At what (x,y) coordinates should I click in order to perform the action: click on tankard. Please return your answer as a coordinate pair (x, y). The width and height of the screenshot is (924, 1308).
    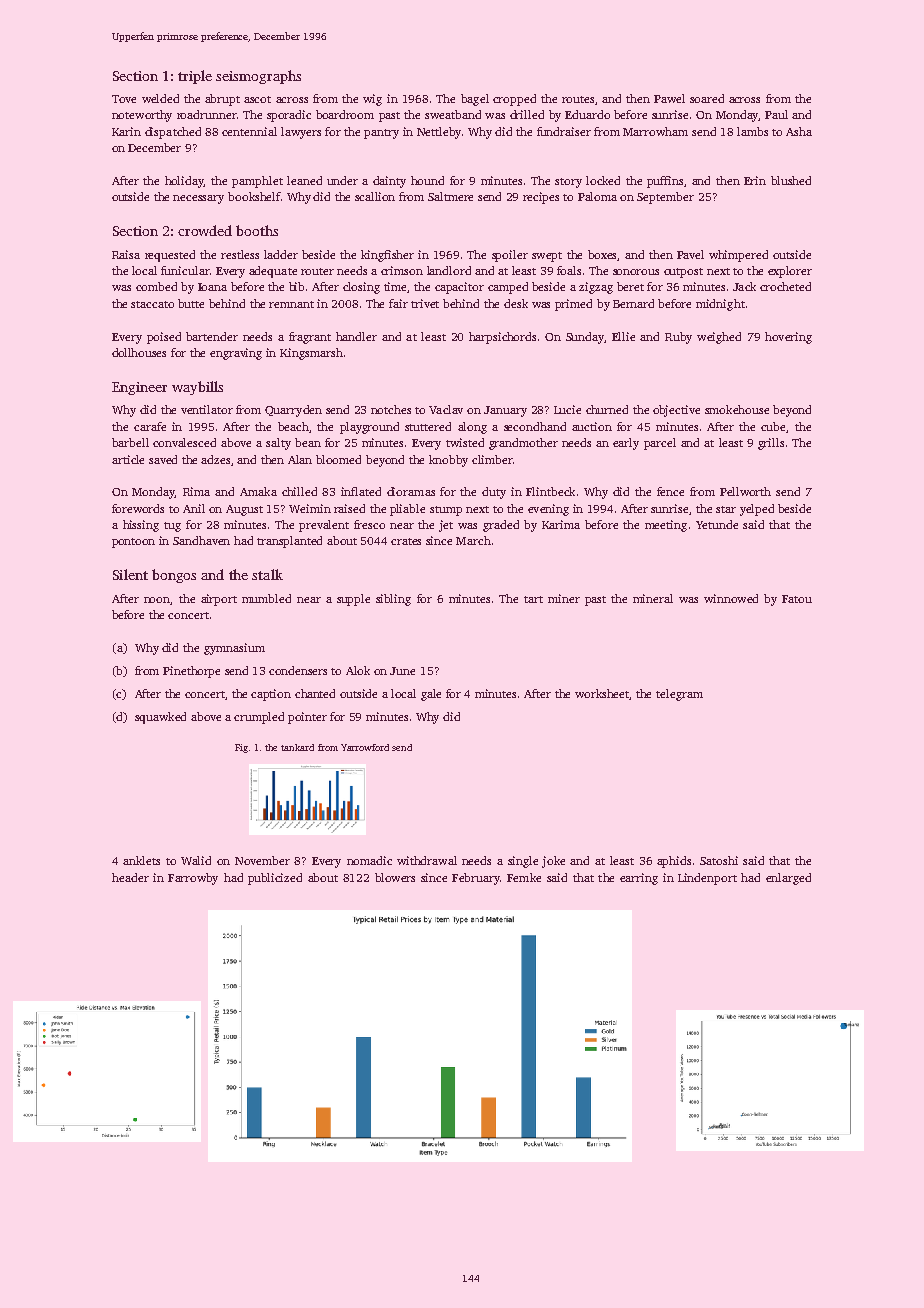
    Looking at the image, I should click on (297, 747).
